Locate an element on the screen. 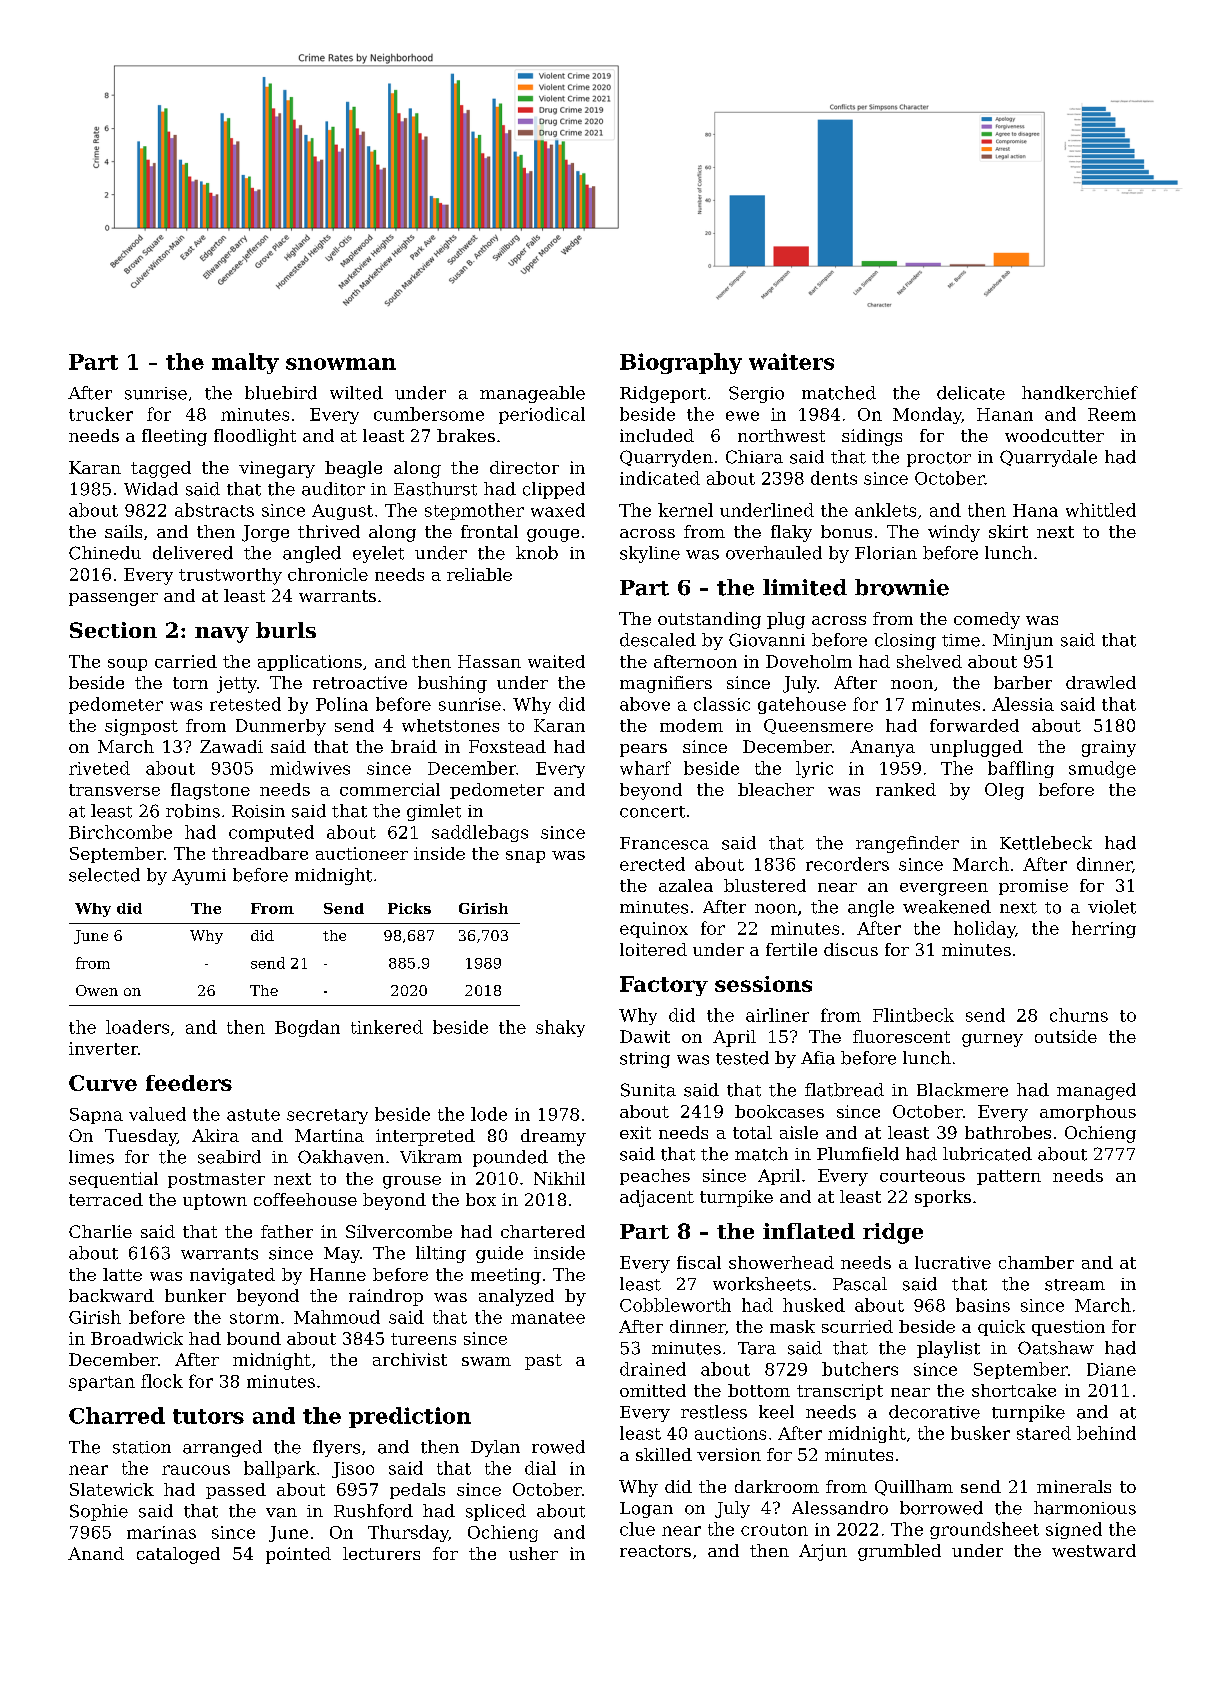 The image size is (1205, 1705). Minjun is located at coordinates (1023, 642).
